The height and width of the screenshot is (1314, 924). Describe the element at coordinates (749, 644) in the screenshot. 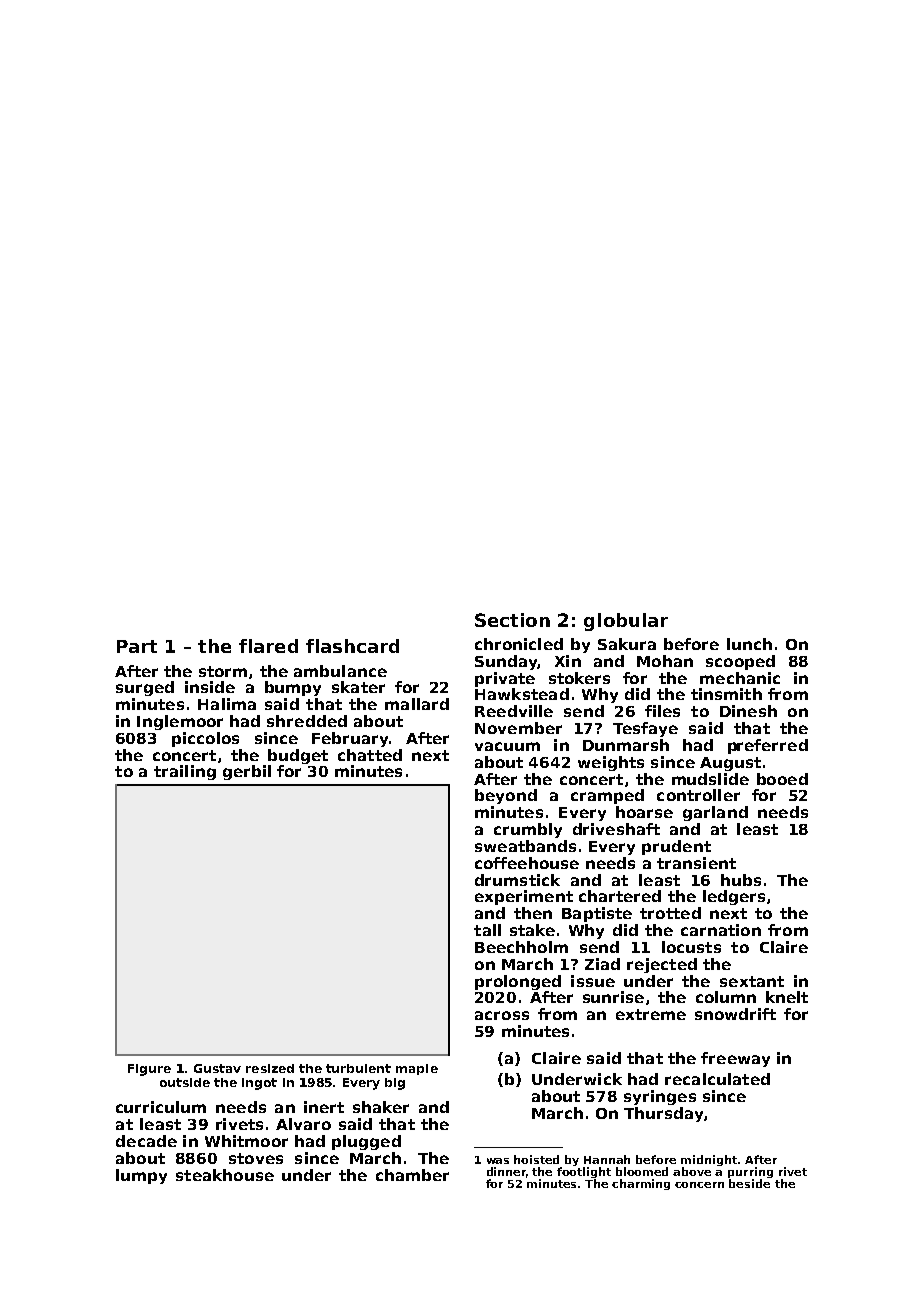

I see `lunch` at that location.
